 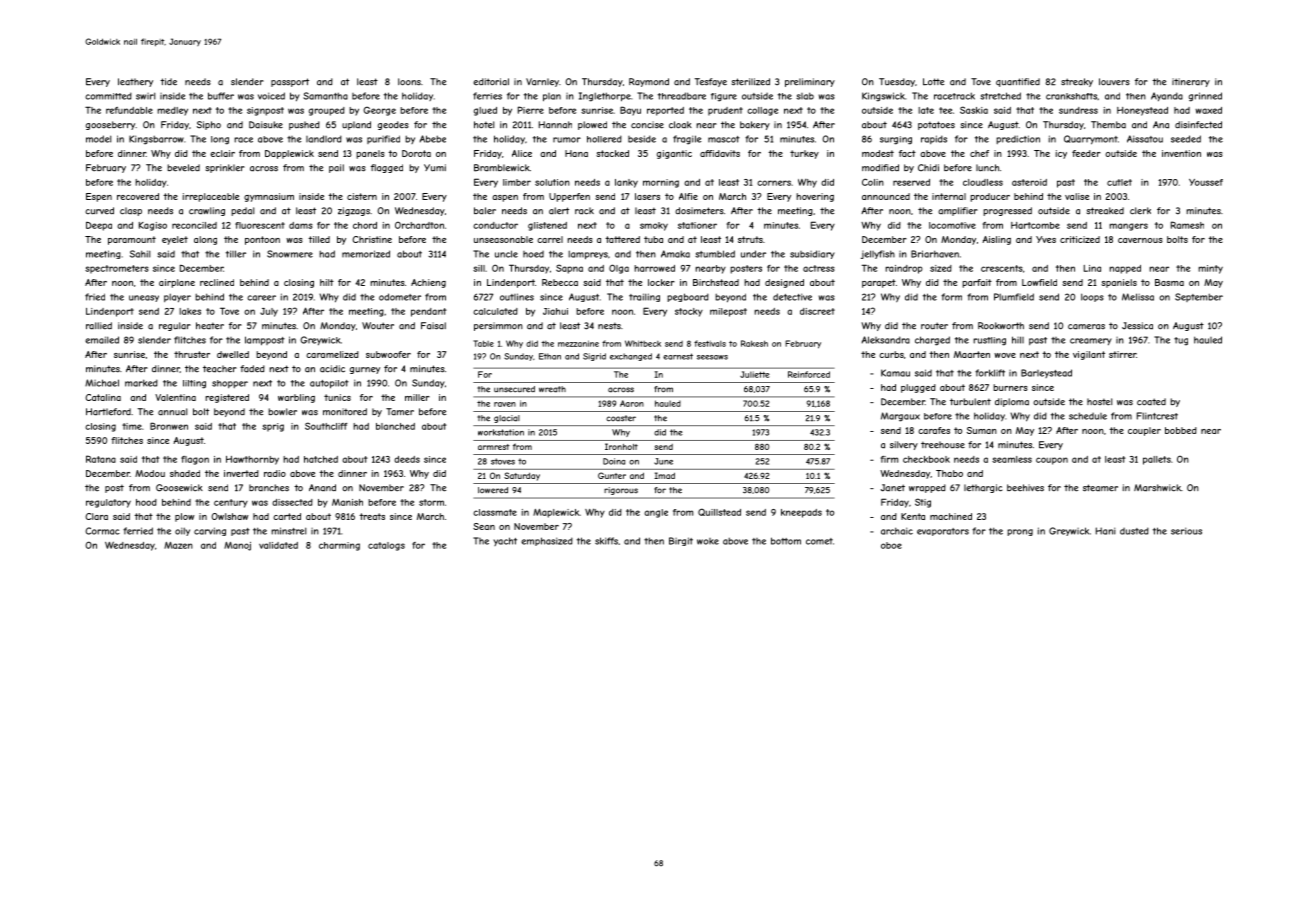 I want to click on oily, so click(x=182, y=531).
